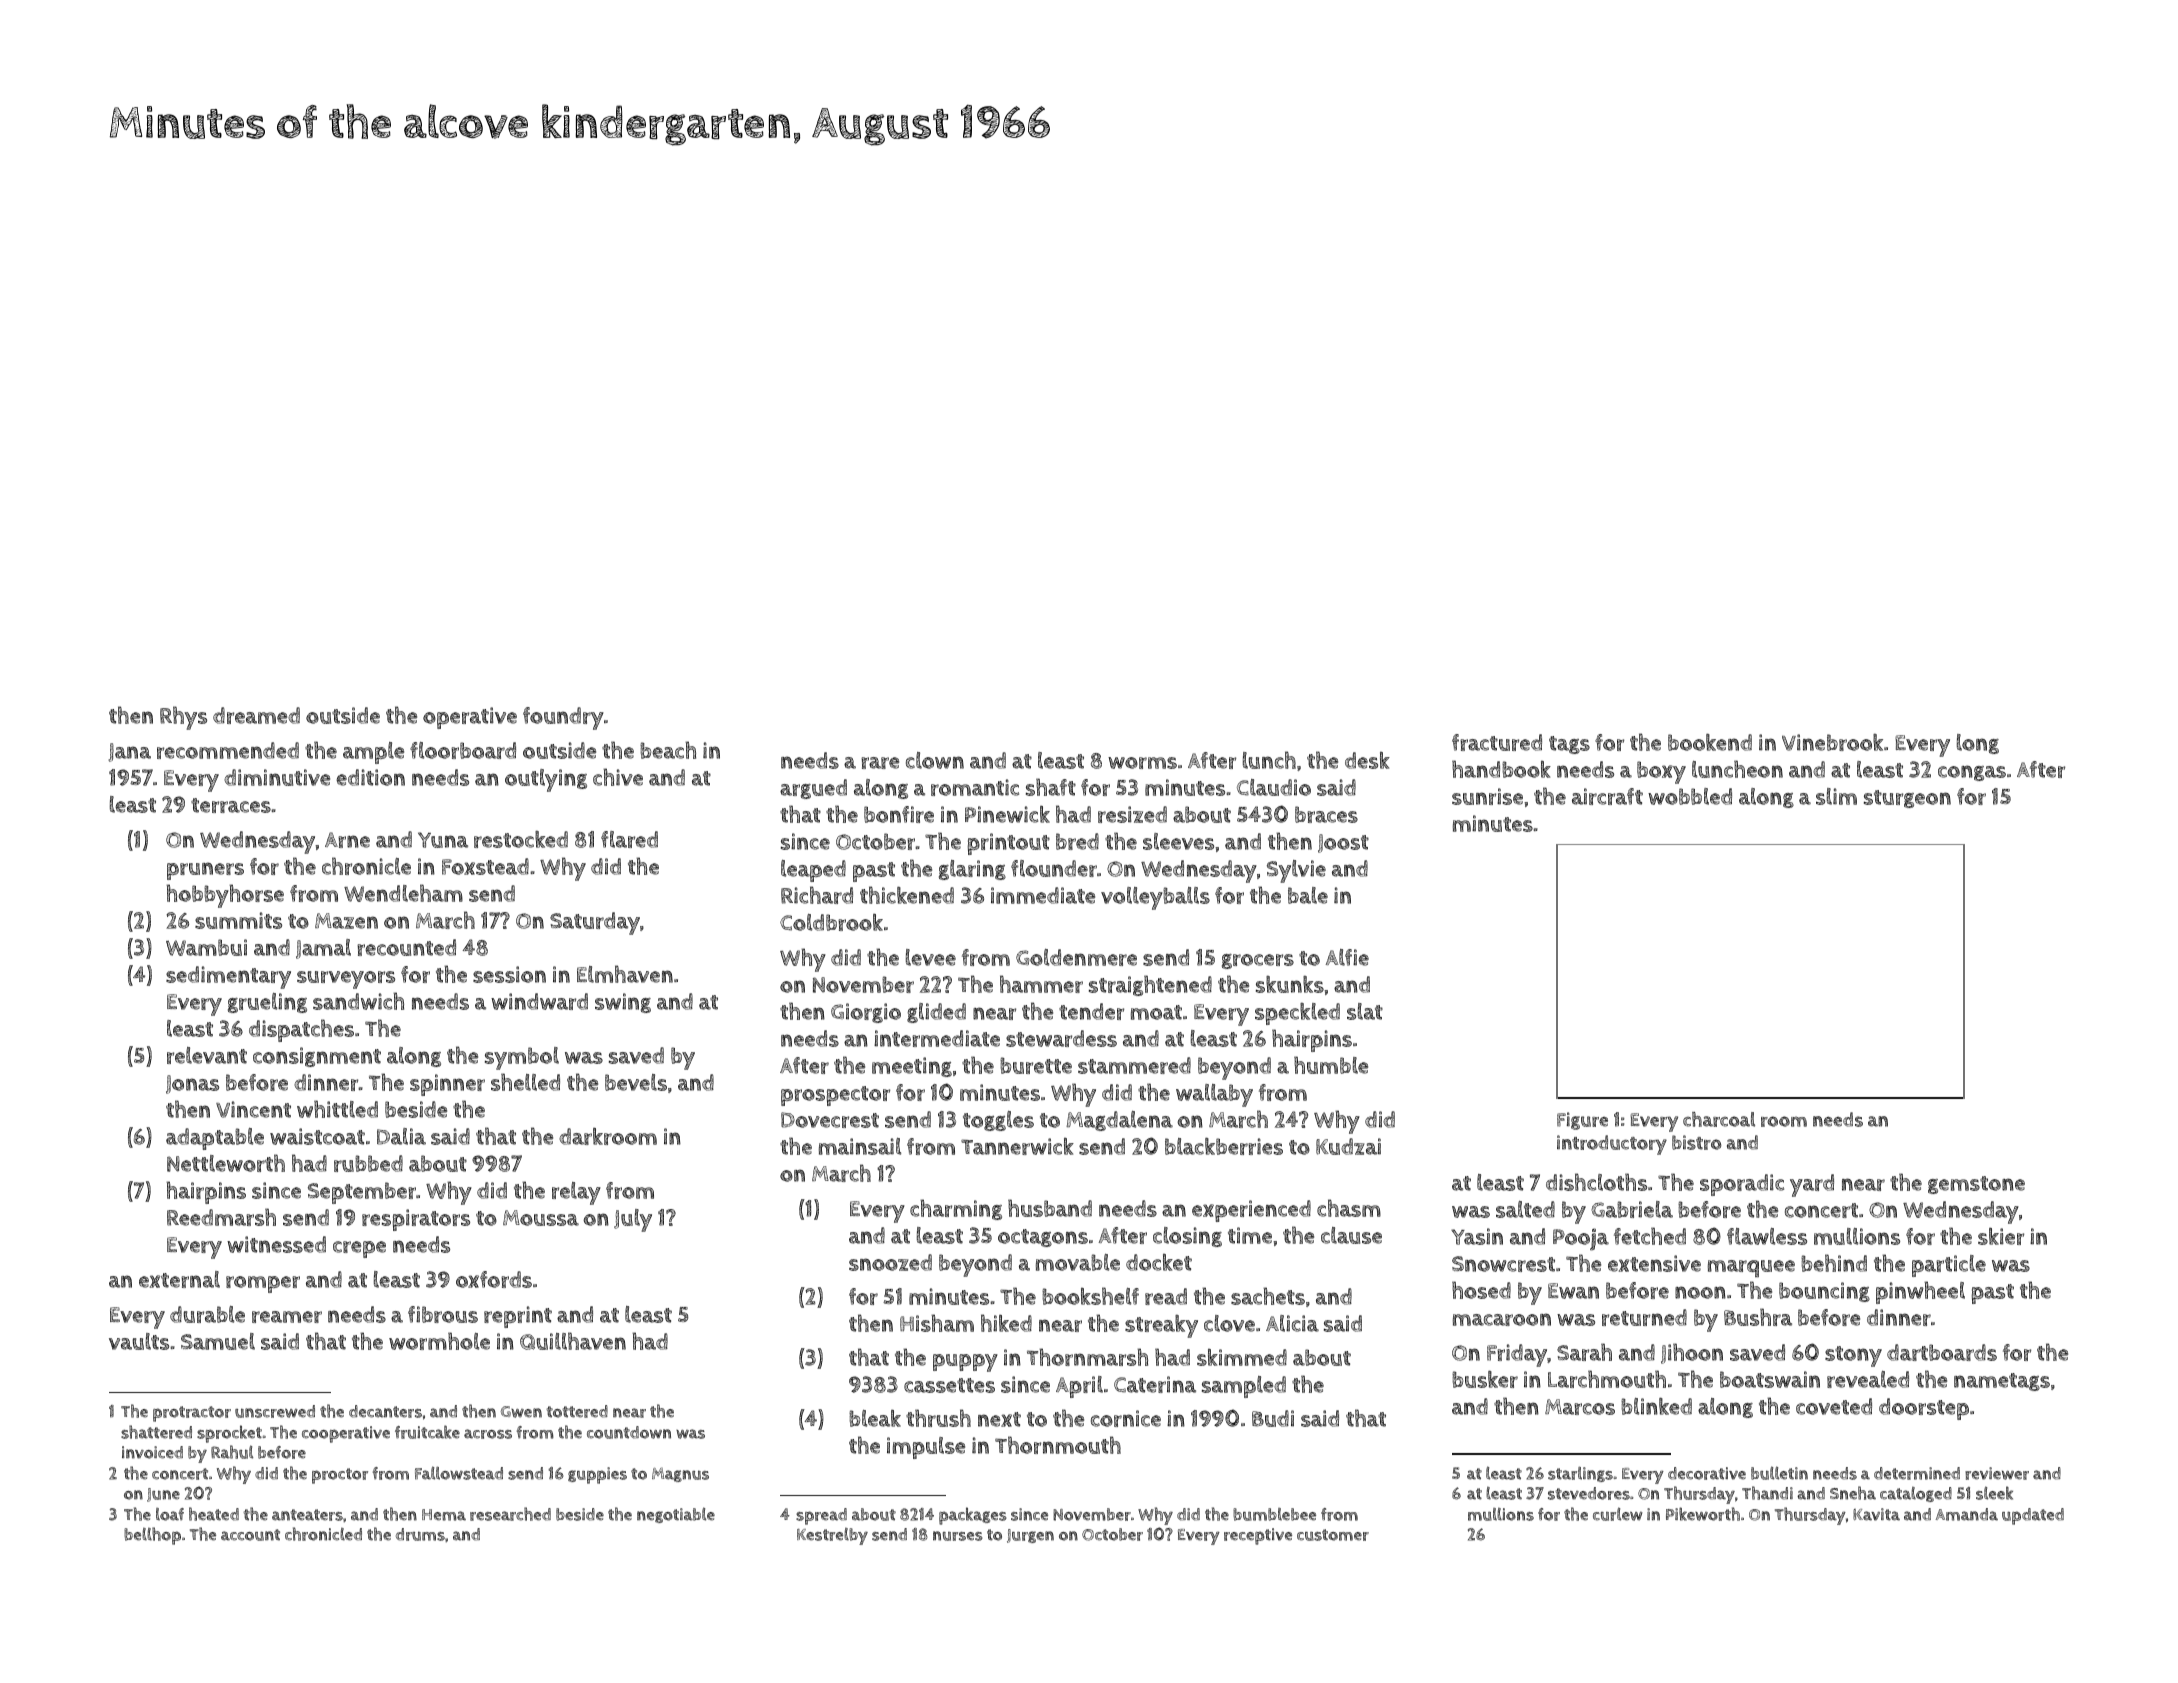 The height and width of the page is (1683, 2178). Describe the element at coordinates (231, 805) in the page. I see `terraces` at that location.
